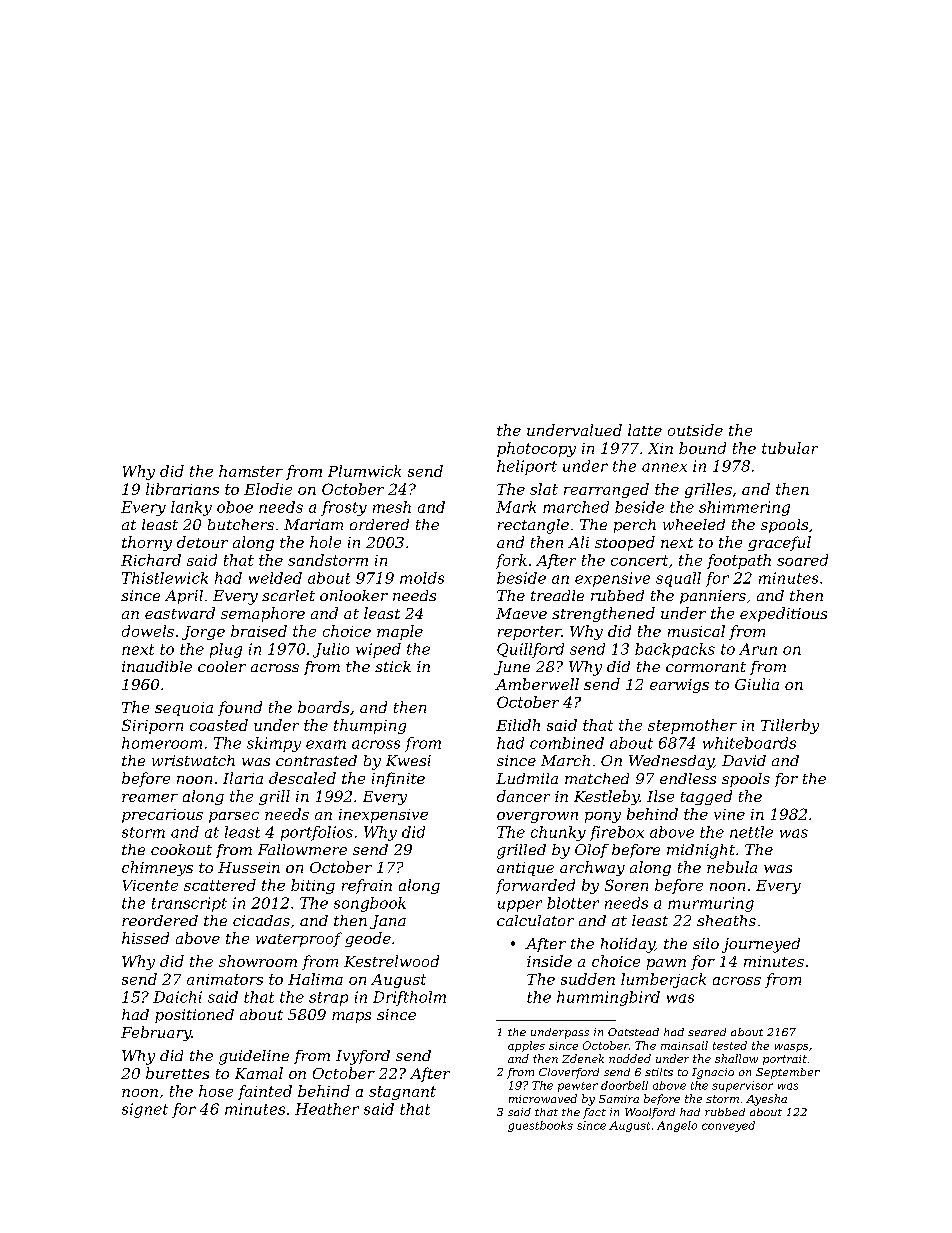 This screenshot has width=952, height=1233. Describe the element at coordinates (702, 448) in the screenshot. I see `bound` at that location.
